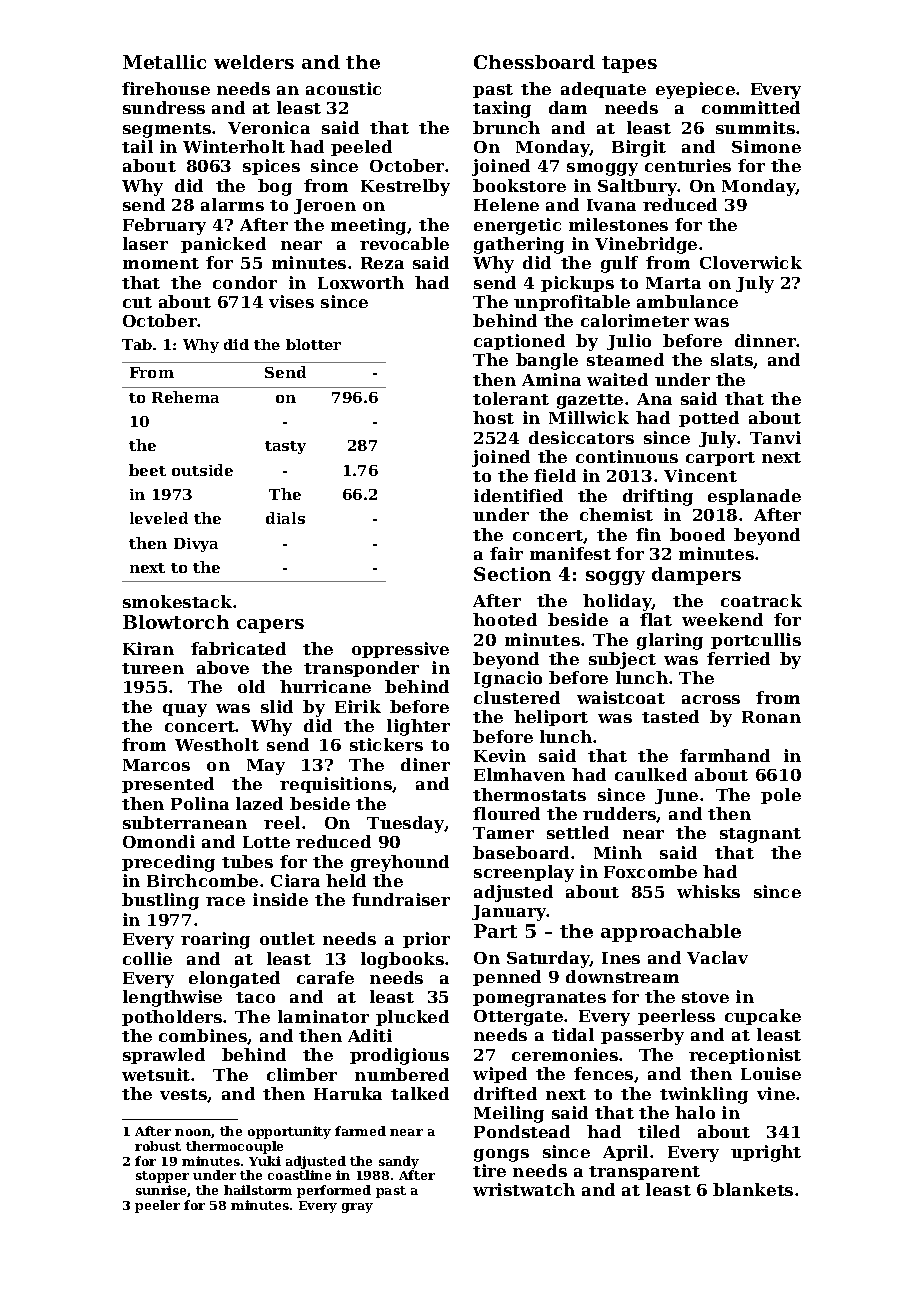 Image resolution: width=924 pixels, height=1308 pixels. Describe the element at coordinates (259, 803) in the screenshot. I see `lazed` at that location.
